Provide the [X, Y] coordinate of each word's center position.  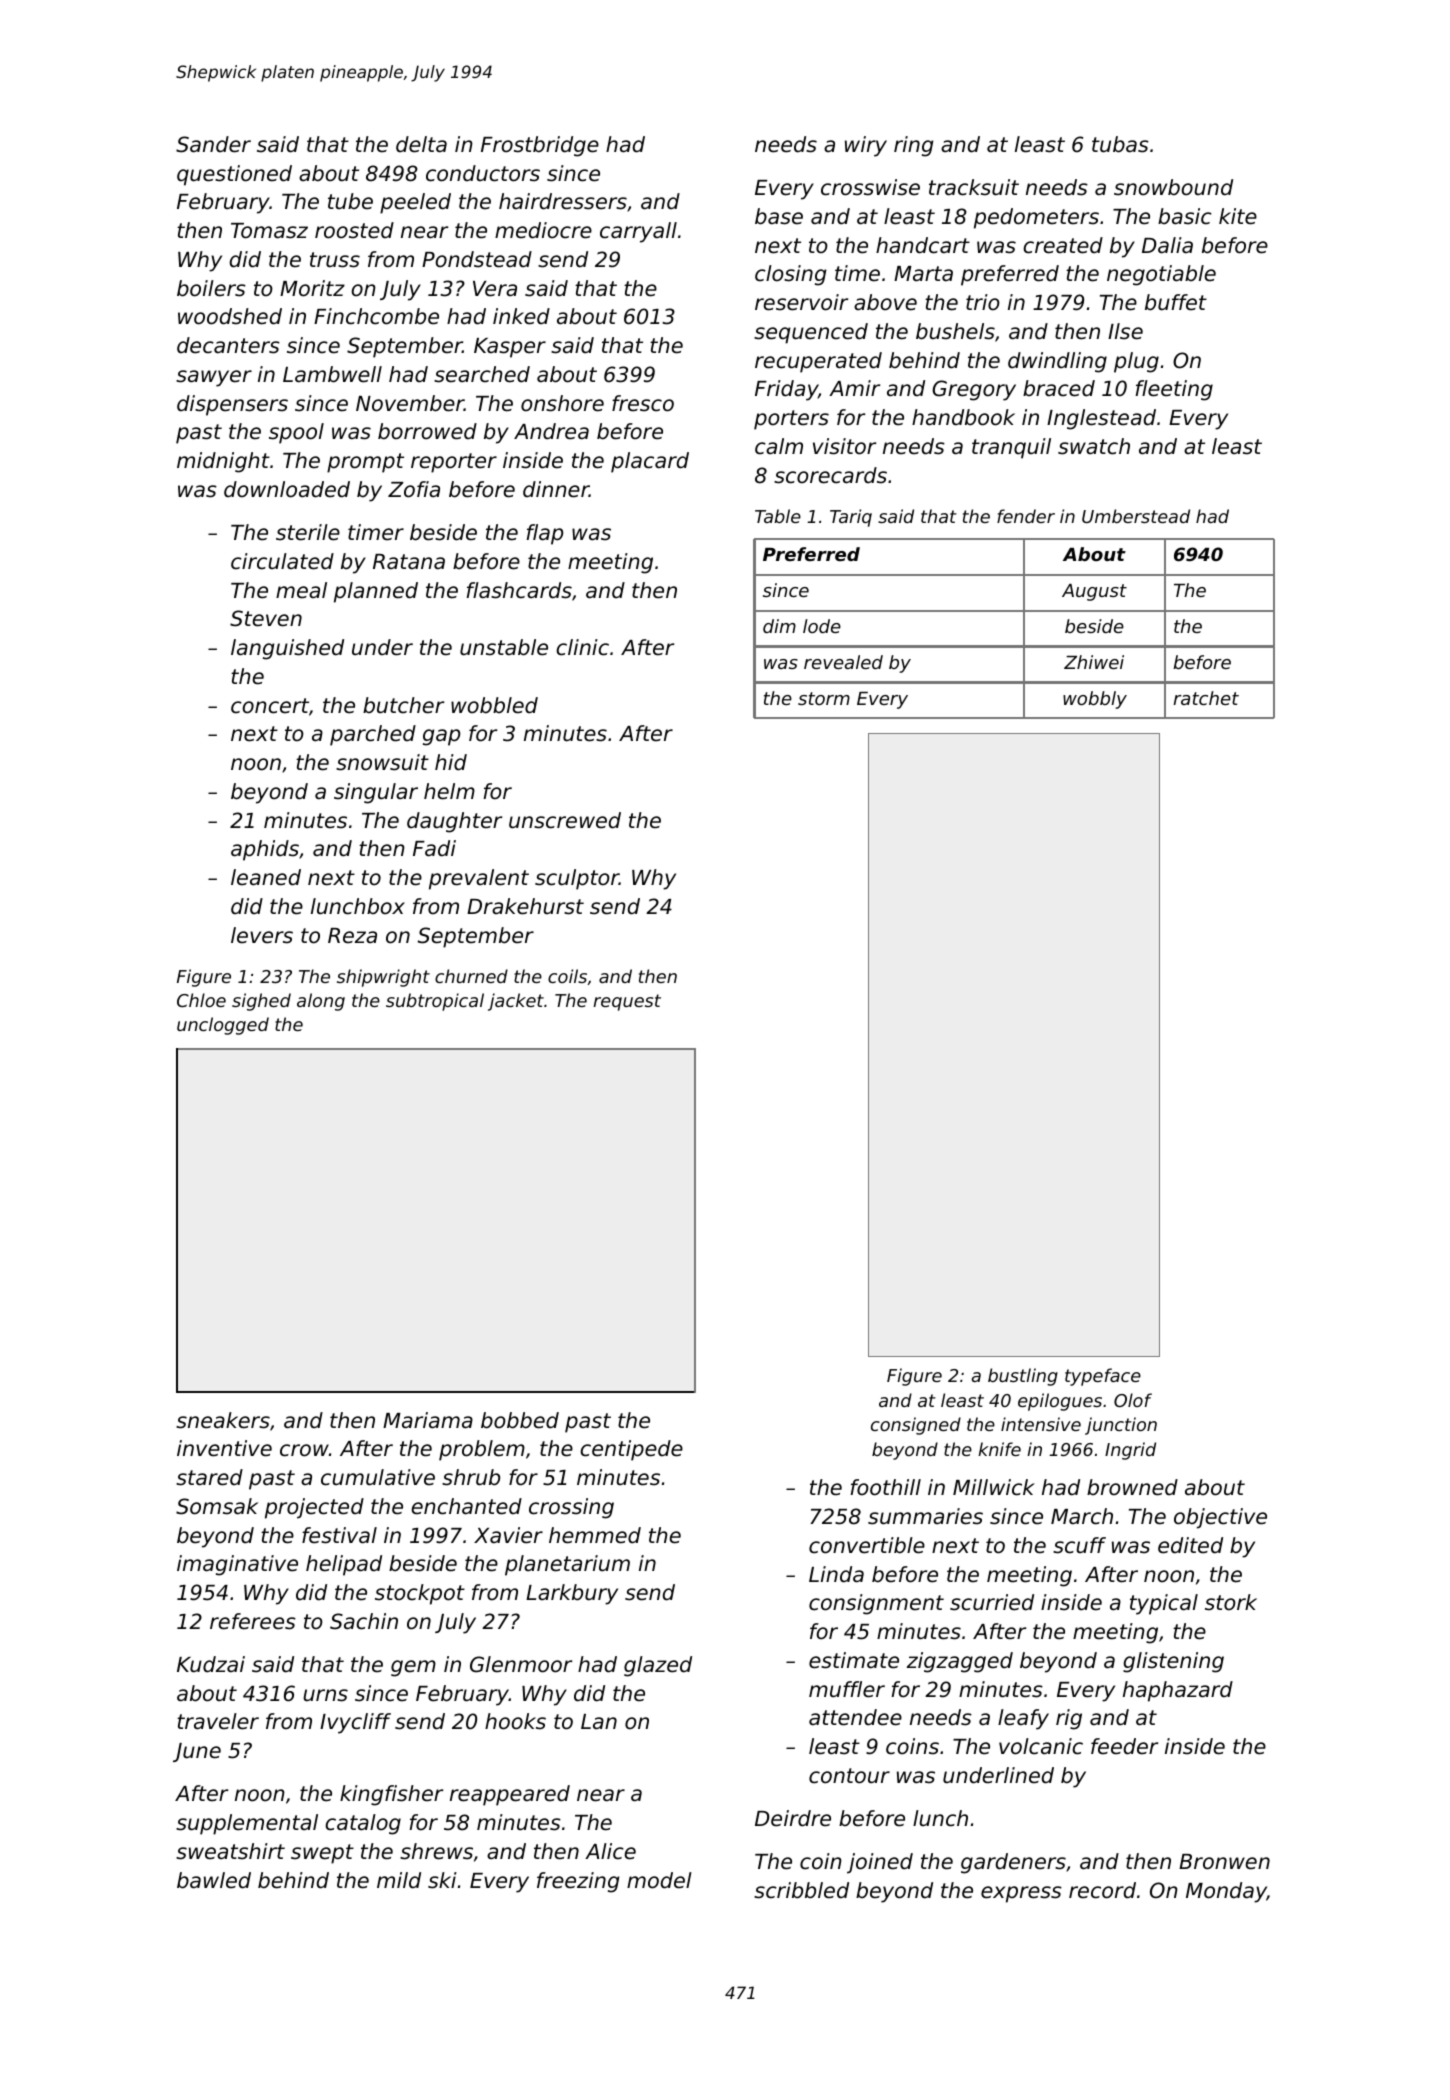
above [885, 302]
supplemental [247, 1824]
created [1063, 245]
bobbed [520, 1420]
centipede [632, 1450]
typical [1164, 1604]
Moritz [312, 288]
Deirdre [793, 1818]
